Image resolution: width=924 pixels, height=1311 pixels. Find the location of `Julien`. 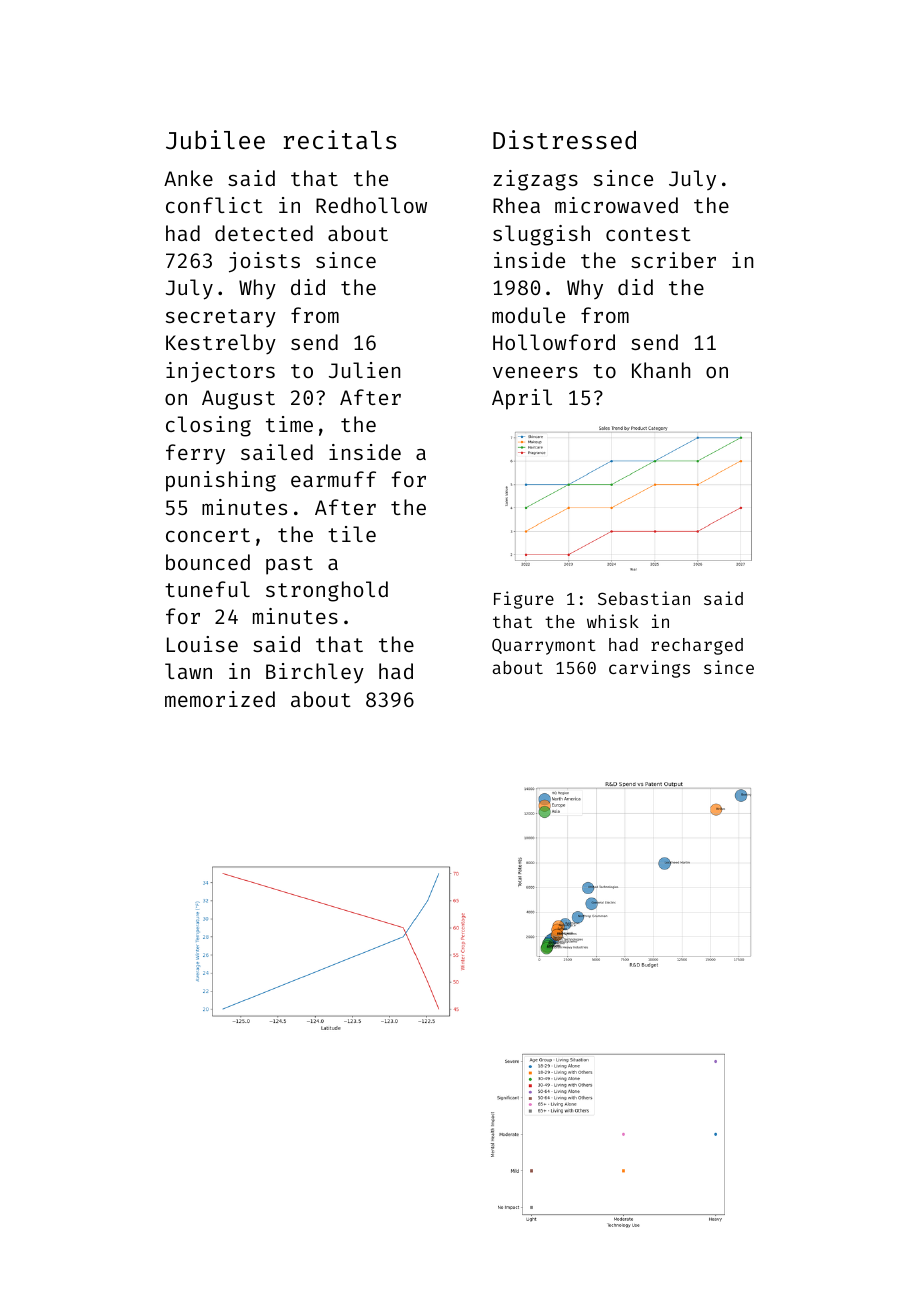

Julien is located at coordinates (364, 370).
